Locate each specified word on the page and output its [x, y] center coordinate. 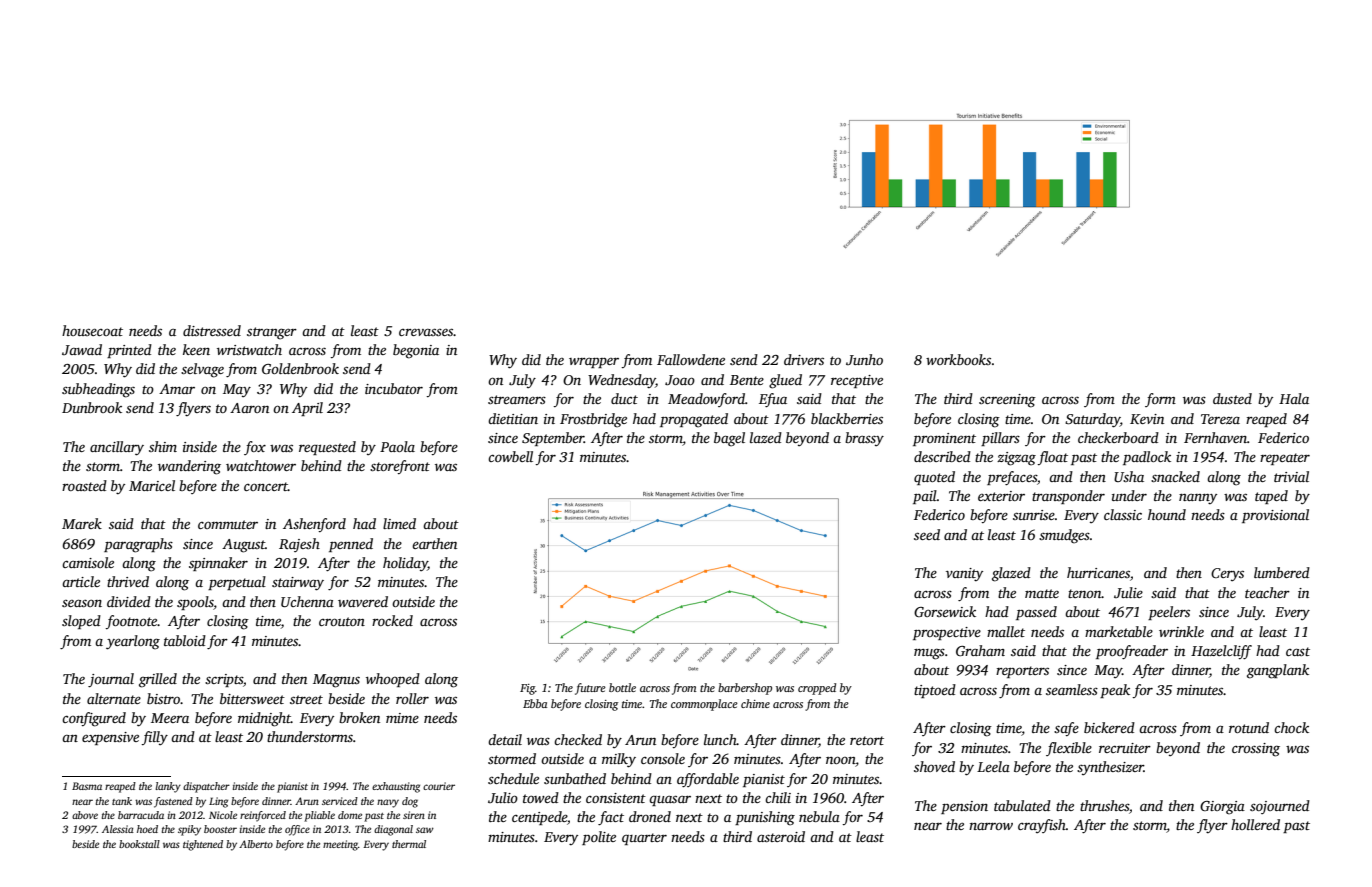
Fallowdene [691, 359]
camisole [88, 562]
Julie [1128, 592]
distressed [212, 330]
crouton [342, 621]
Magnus [336, 681]
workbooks [958, 359]
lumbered [1282, 572]
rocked [392, 620]
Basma [87, 786]
